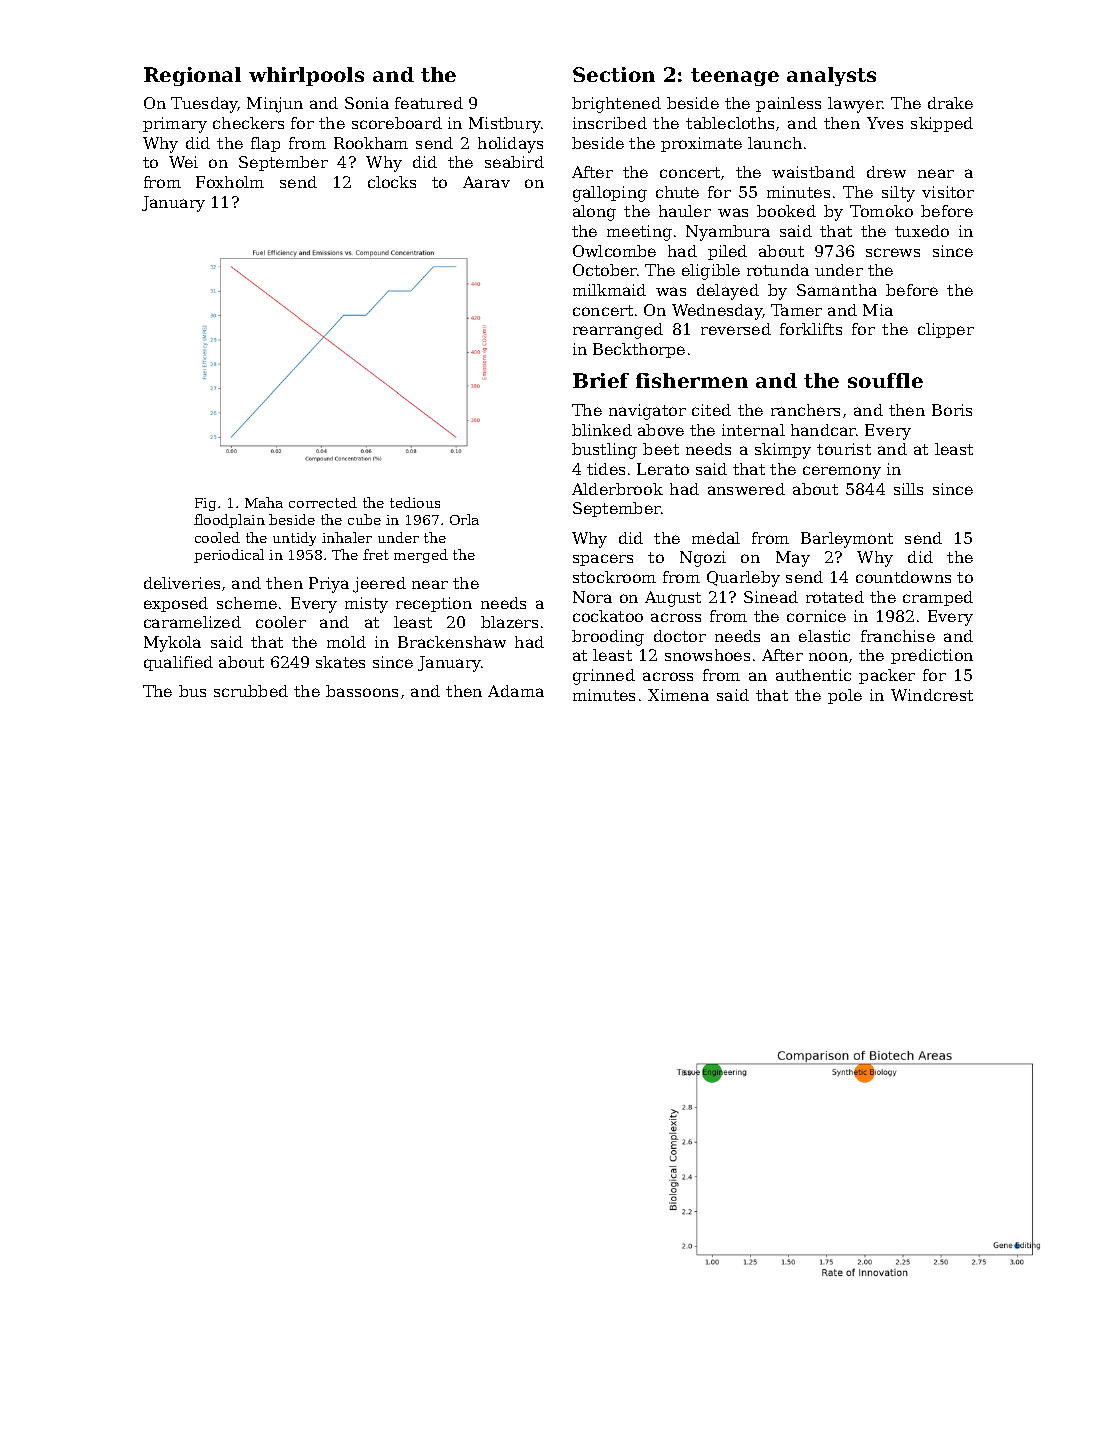 Image resolution: width=1117 pixels, height=1445 pixels. What do you see at coordinates (264, 502) in the image?
I see `Maha` at bounding box center [264, 502].
